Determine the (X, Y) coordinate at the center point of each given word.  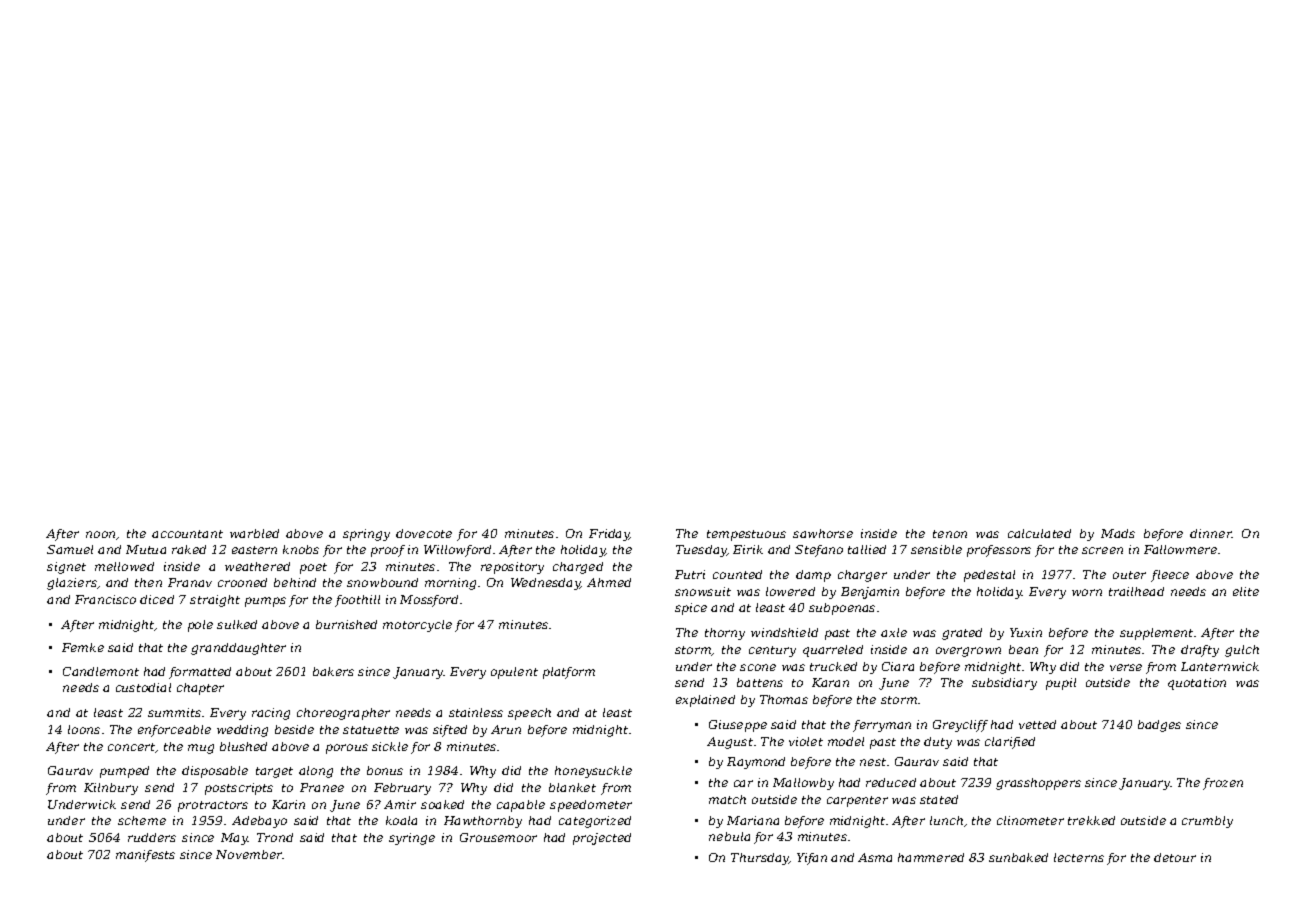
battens (760, 682)
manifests (145, 856)
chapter (200, 689)
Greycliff (960, 726)
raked (189, 549)
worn (1087, 592)
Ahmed (609, 582)
